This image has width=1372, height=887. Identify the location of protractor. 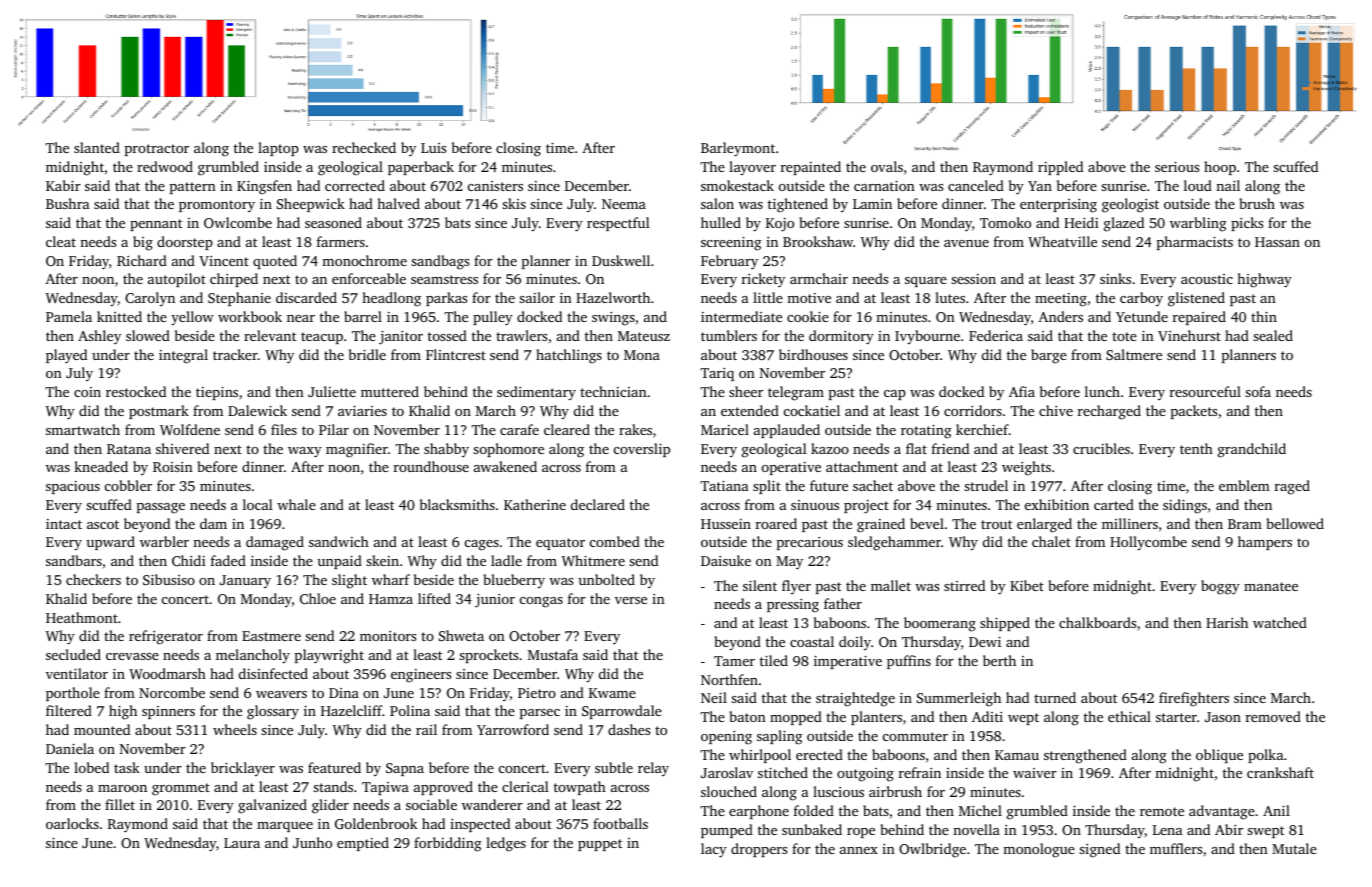
(157, 150).
